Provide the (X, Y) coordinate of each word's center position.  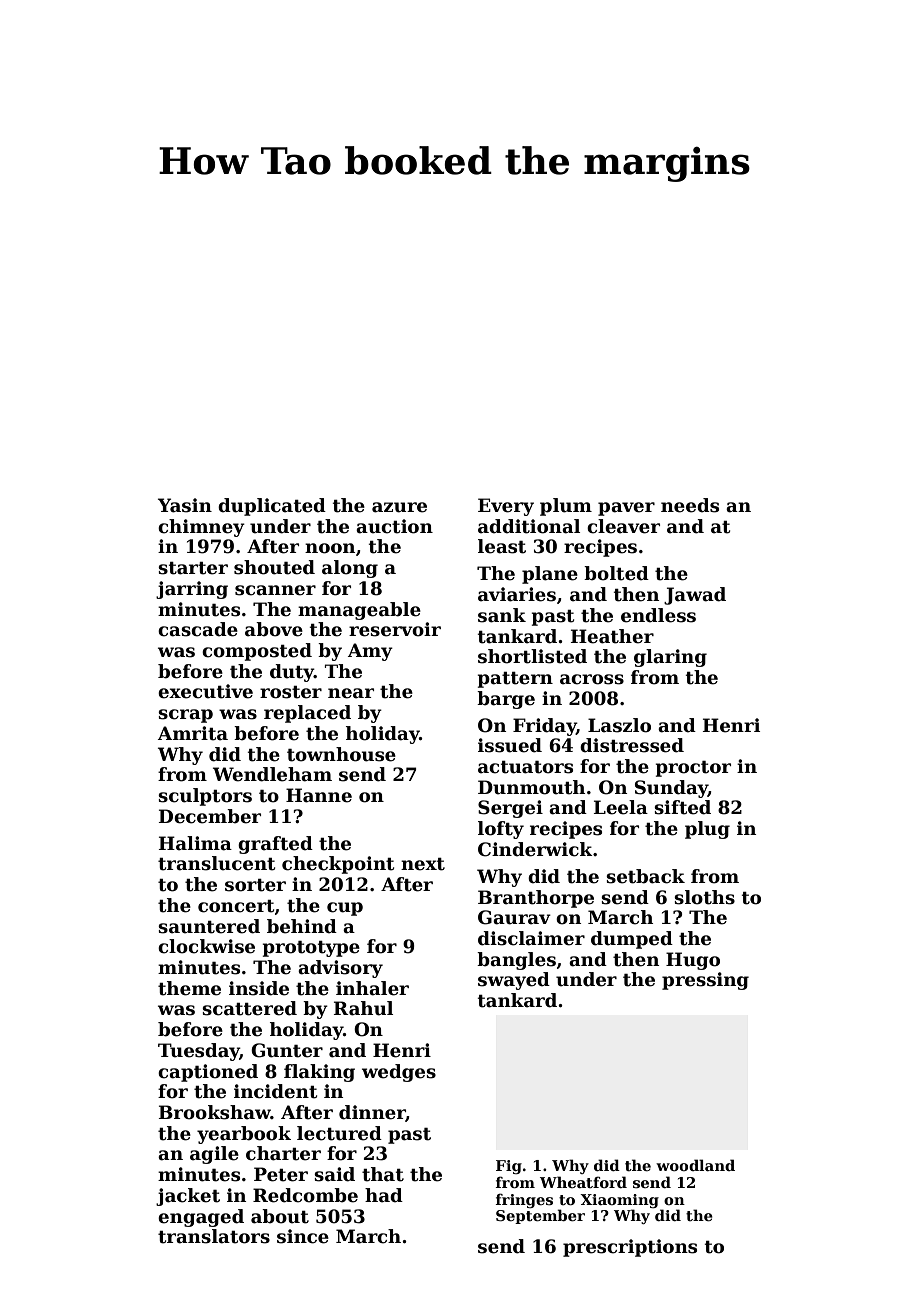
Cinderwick (535, 849)
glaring (670, 658)
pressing (705, 981)
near (351, 693)
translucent (216, 863)
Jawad (695, 596)
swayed (514, 981)
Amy (370, 652)
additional (529, 526)
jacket (188, 1197)
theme (189, 988)
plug (707, 830)
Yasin (185, 505)
